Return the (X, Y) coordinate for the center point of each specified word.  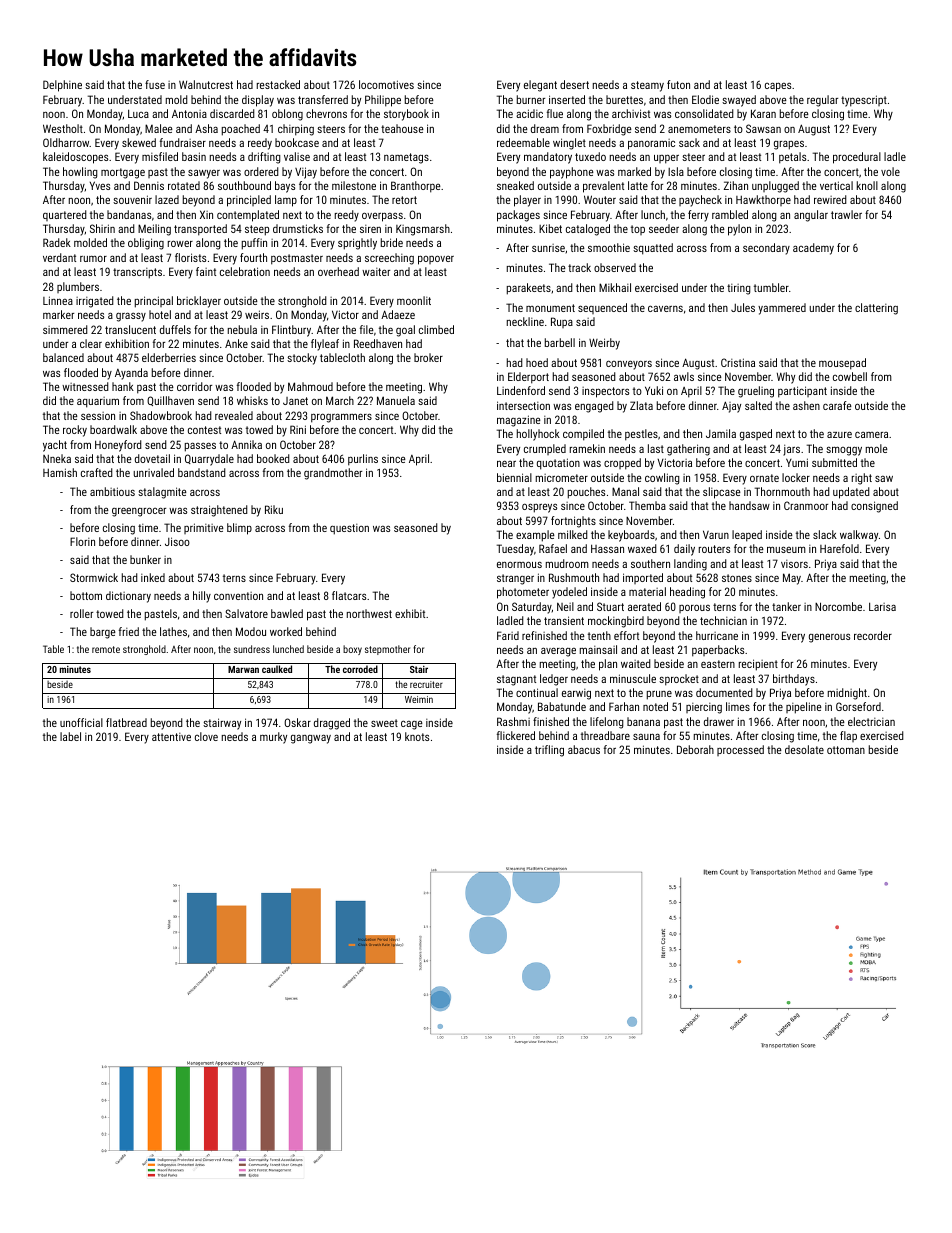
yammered (782, 309)
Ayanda (131, 374)
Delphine (62, 86)
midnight (847, 694)
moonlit (414, 300)
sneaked (515, 185)
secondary (766, 249)
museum (786, 549)
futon (678, 84)
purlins (363, 460)
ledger (554, 680)
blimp (239, 529)
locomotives (386, 84)
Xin (206, 214)
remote (106, 649)
